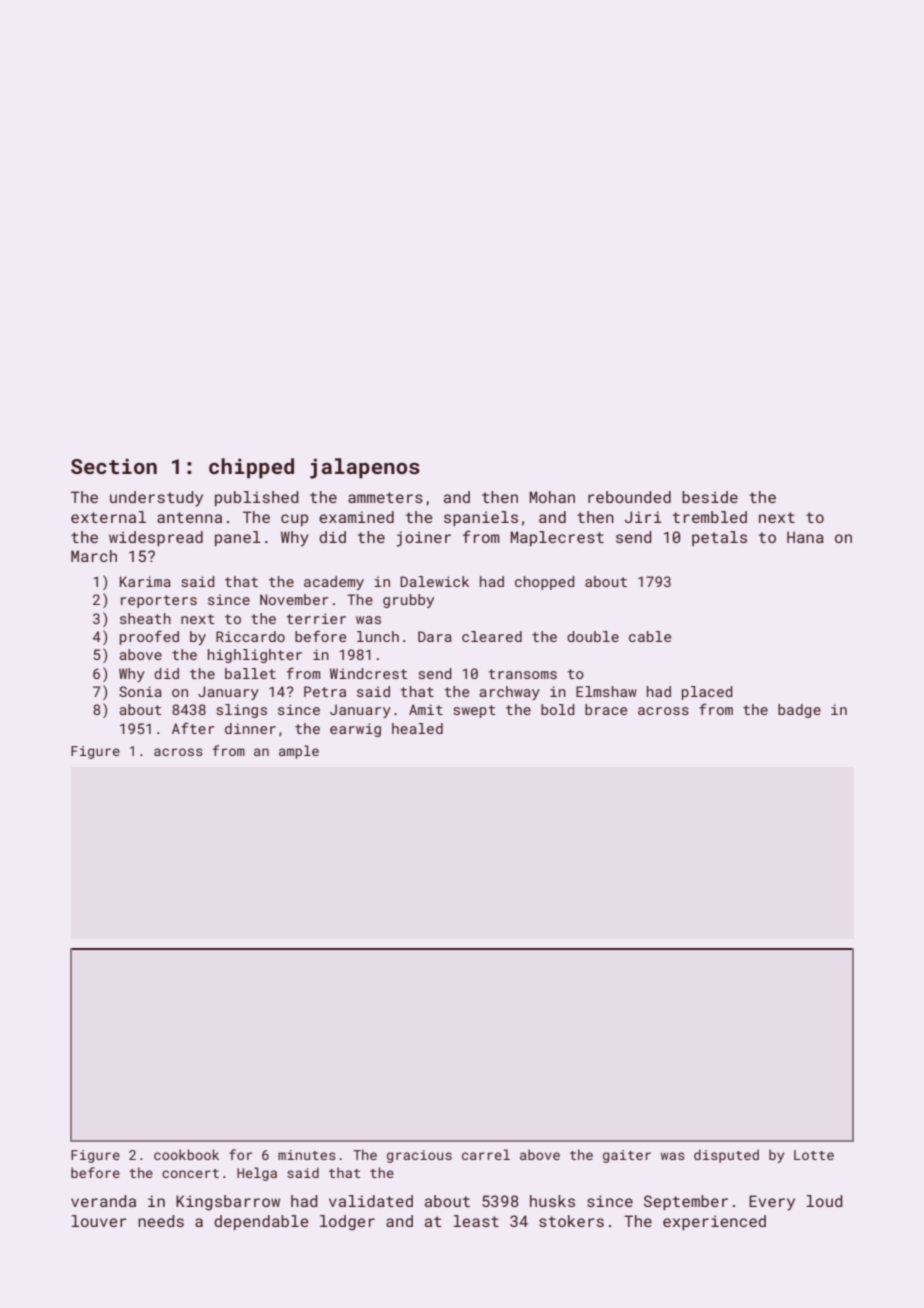 This document has height=1308, width=924. I want to click on minutes, so click(307, 1155).
